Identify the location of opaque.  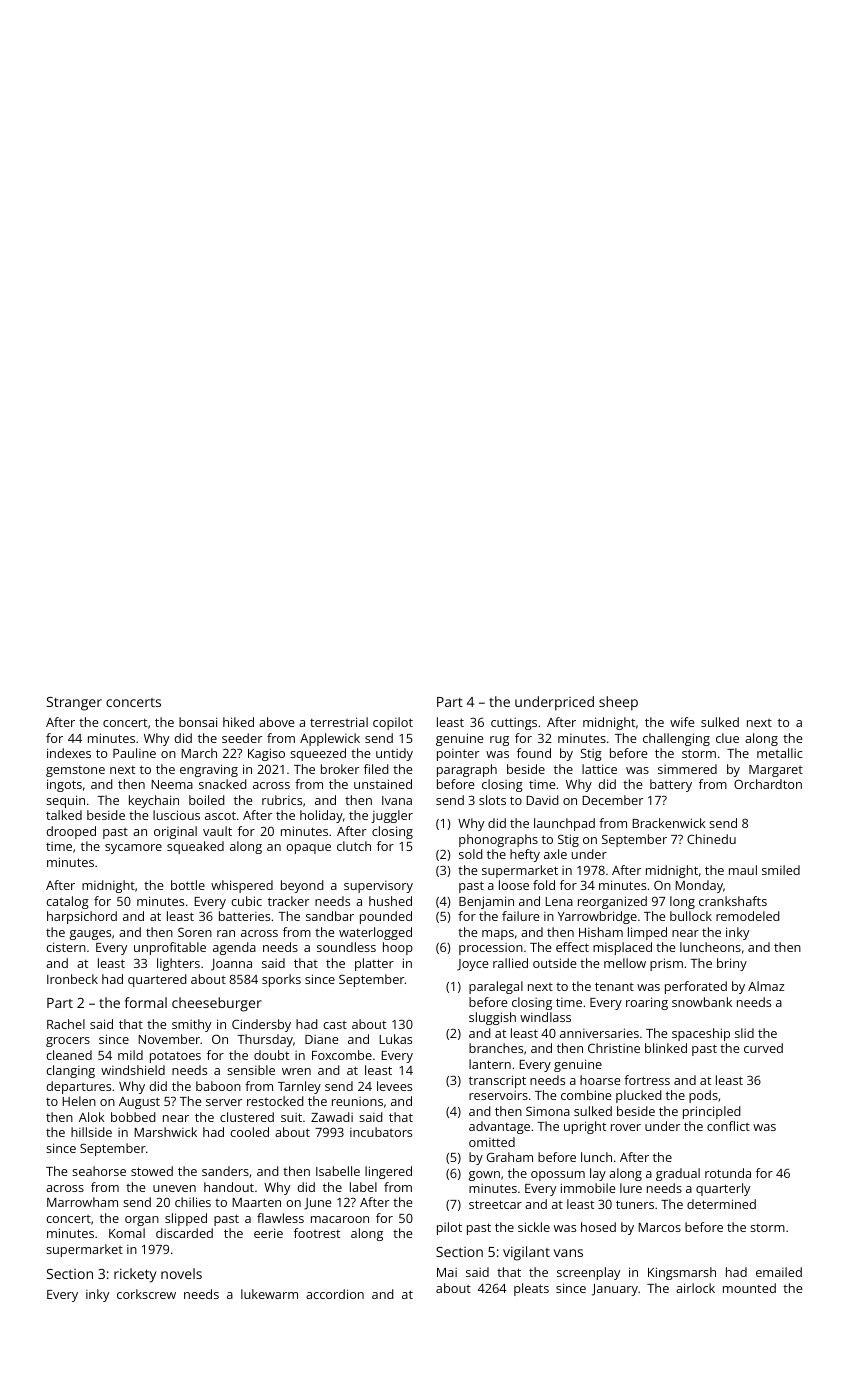
(308, 849).
